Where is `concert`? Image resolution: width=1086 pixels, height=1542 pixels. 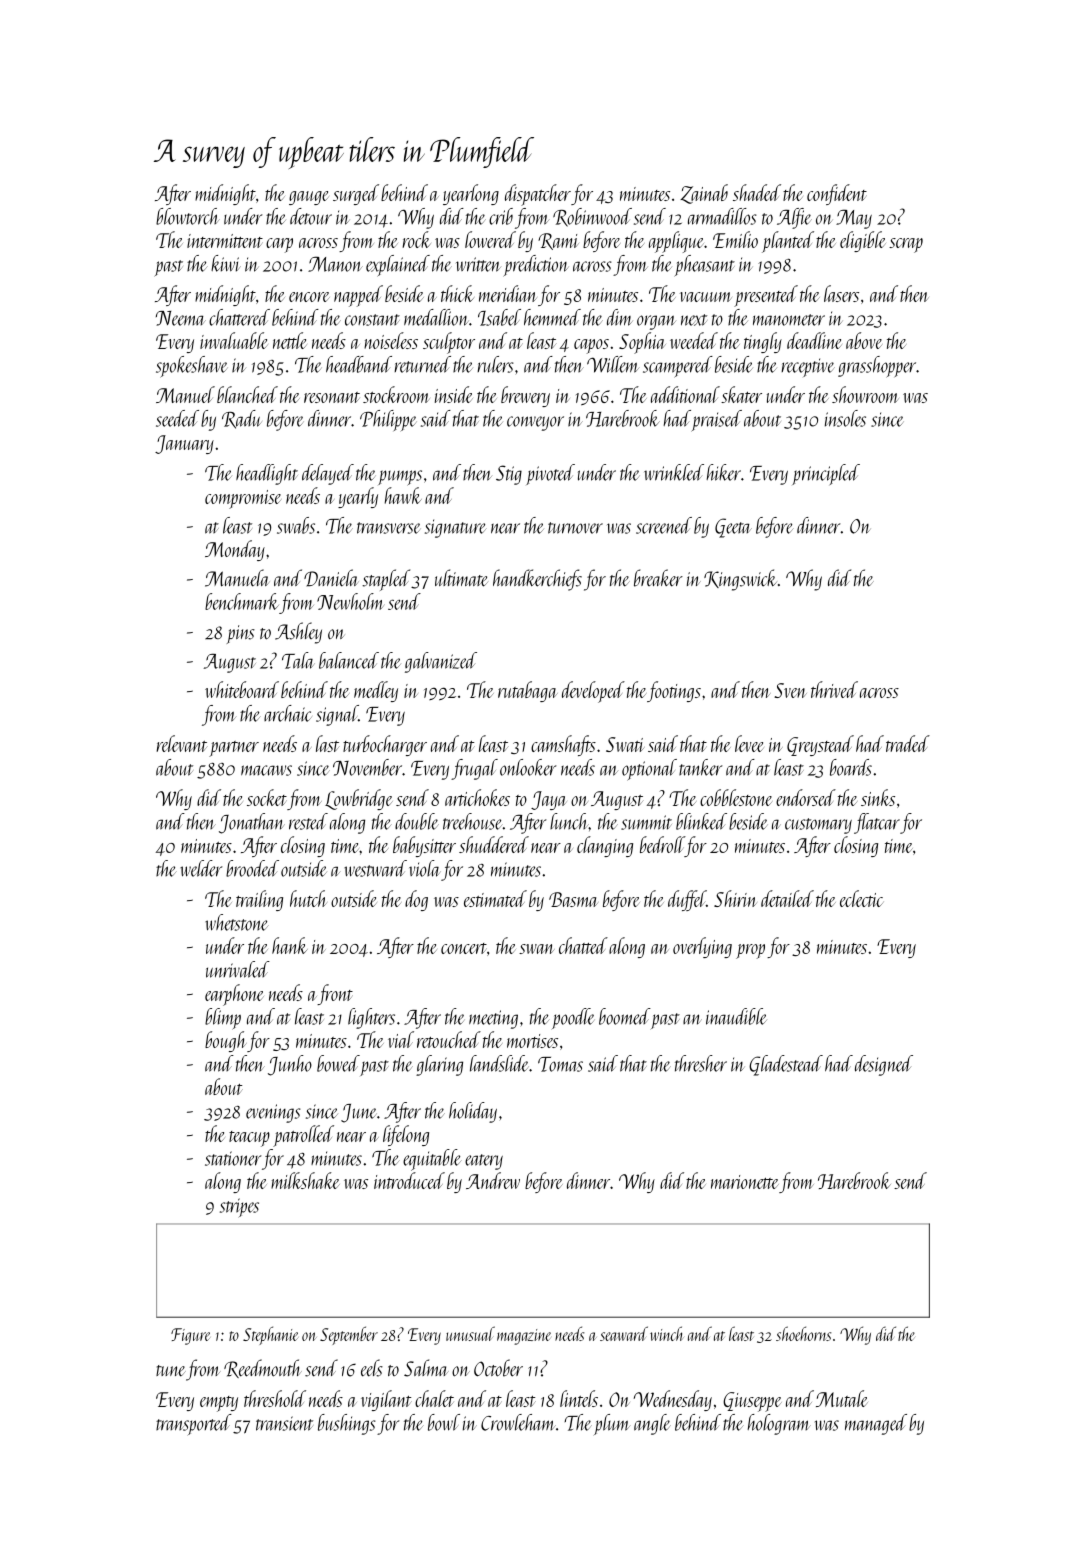 concert is located at coordinates (464, 948).
